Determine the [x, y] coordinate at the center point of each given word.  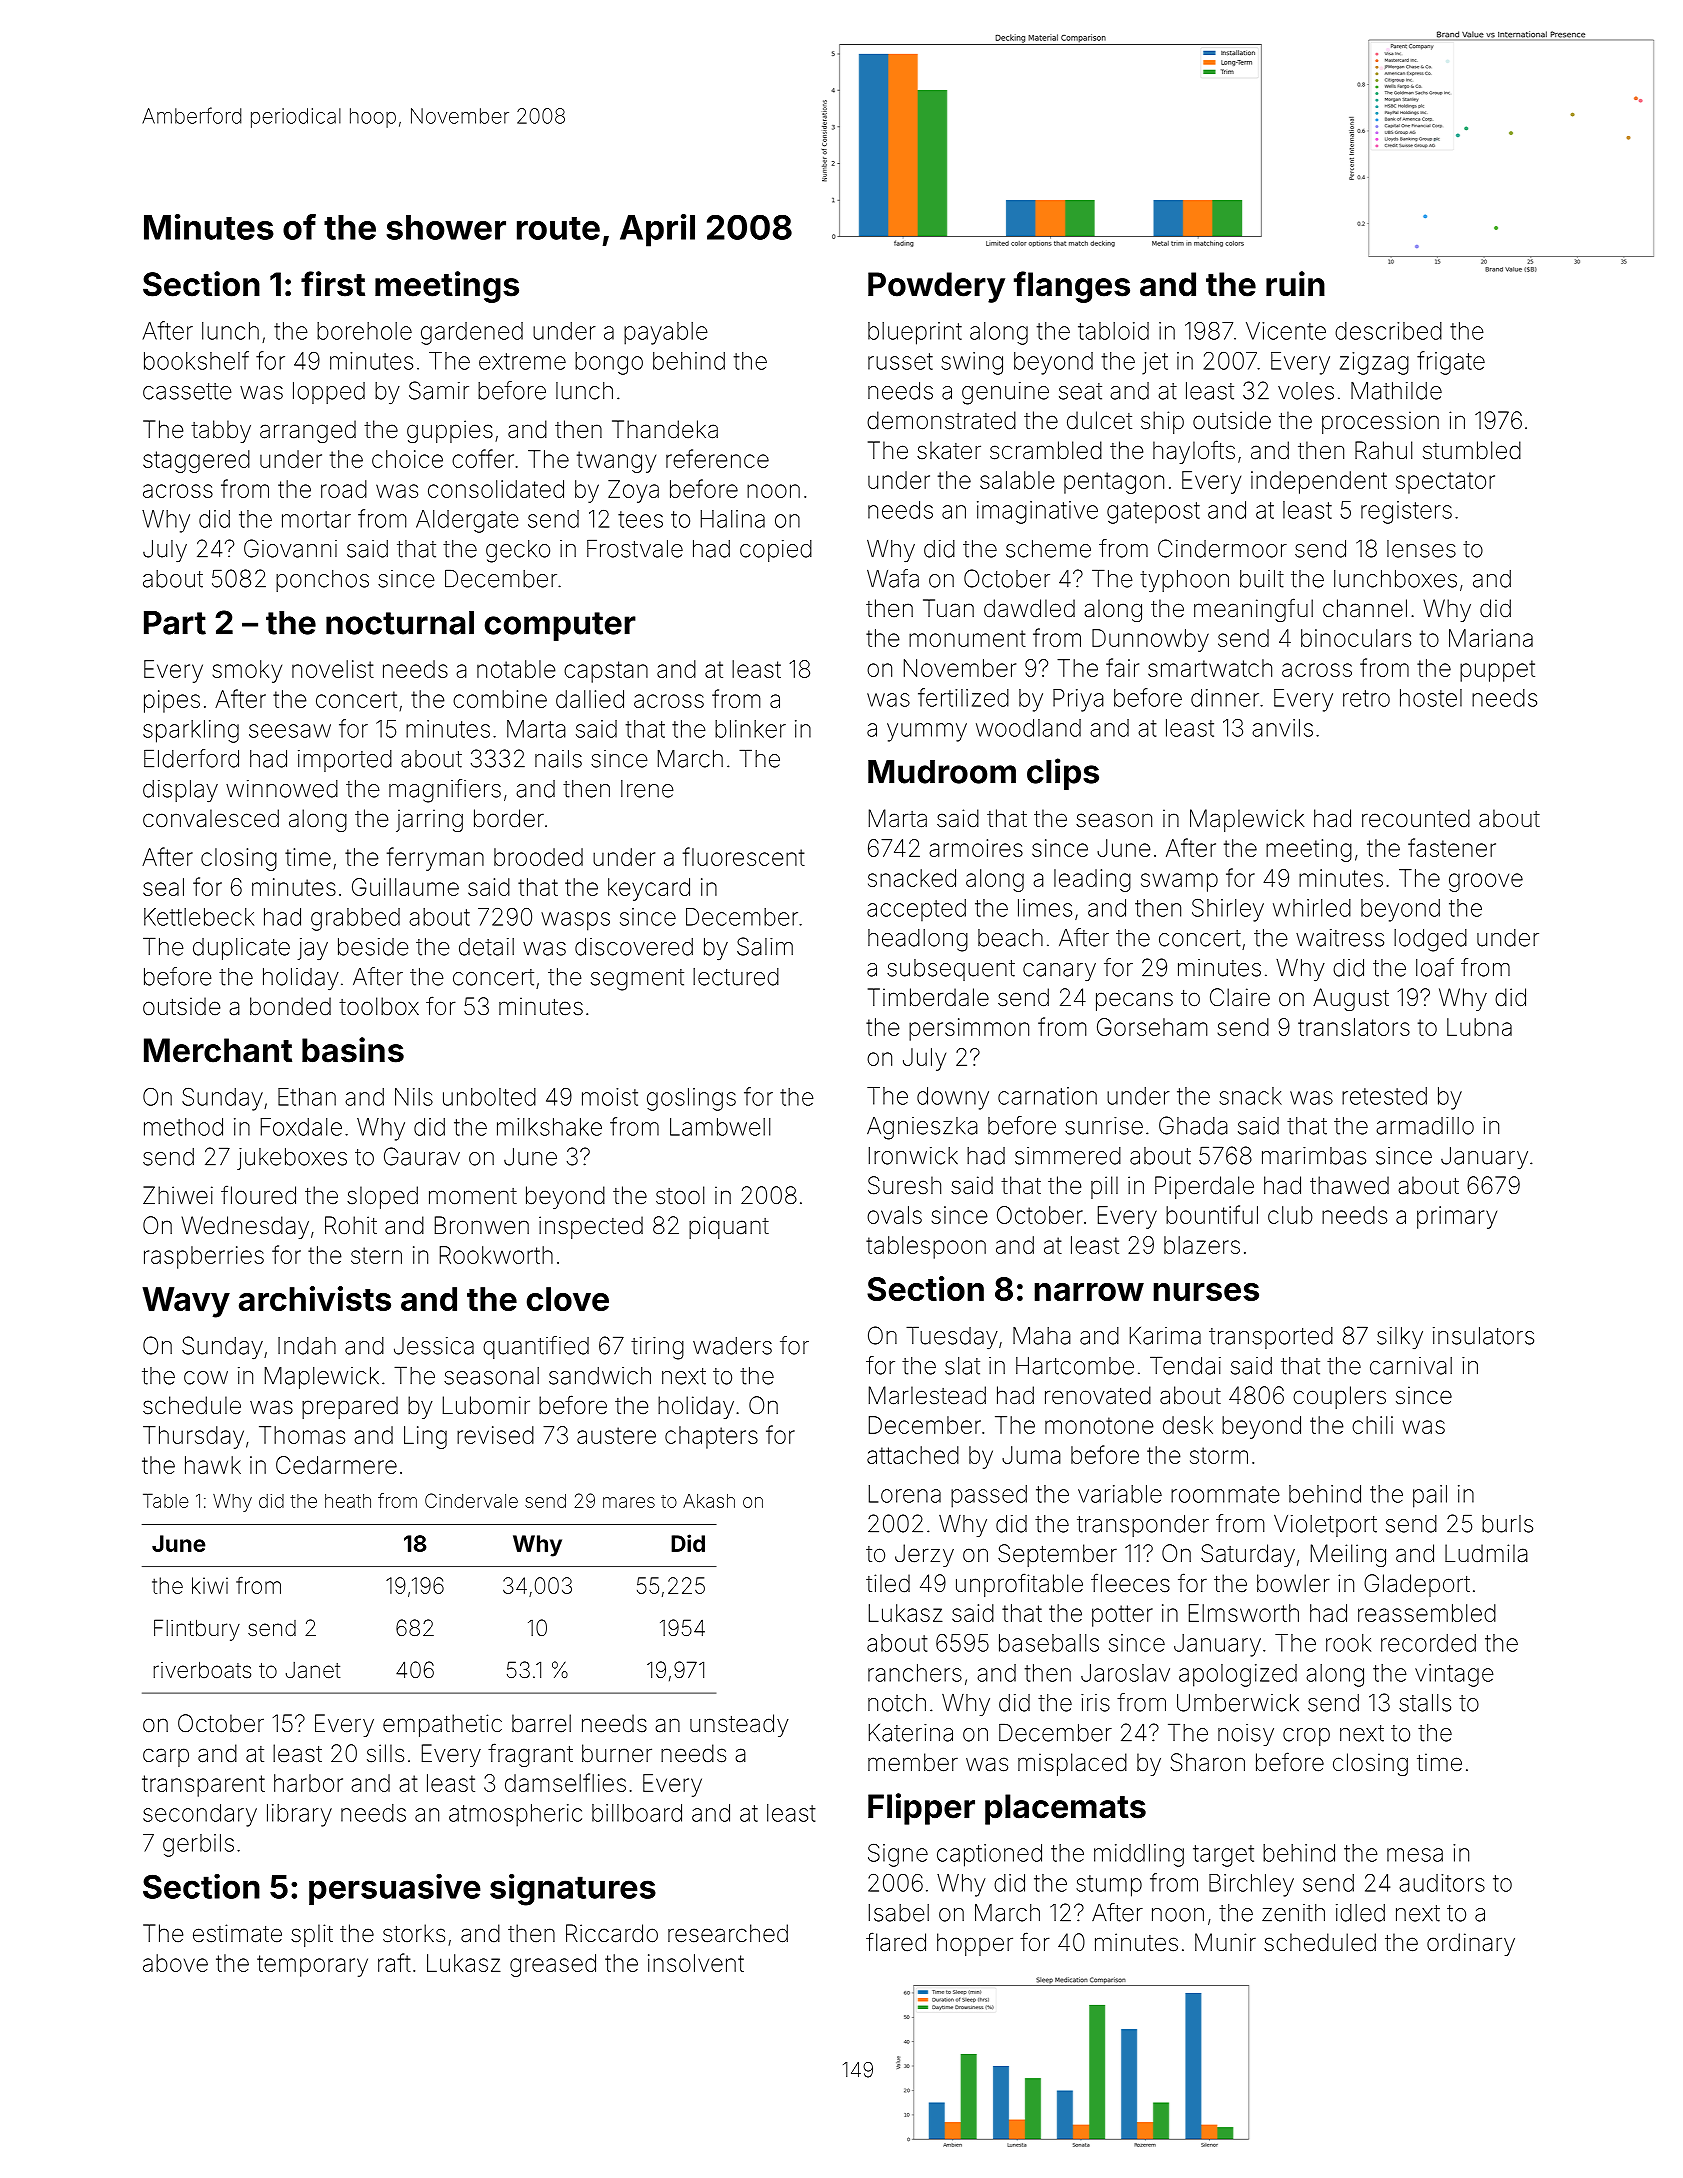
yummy [927, 732]
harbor [308, 1783]
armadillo [1425, 1126]
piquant [729, 1227]
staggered [196, 461]
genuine [1005, 393]
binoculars [1356, 638]
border [509, 818]
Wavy [186, 1302]
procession [1380, 422]
